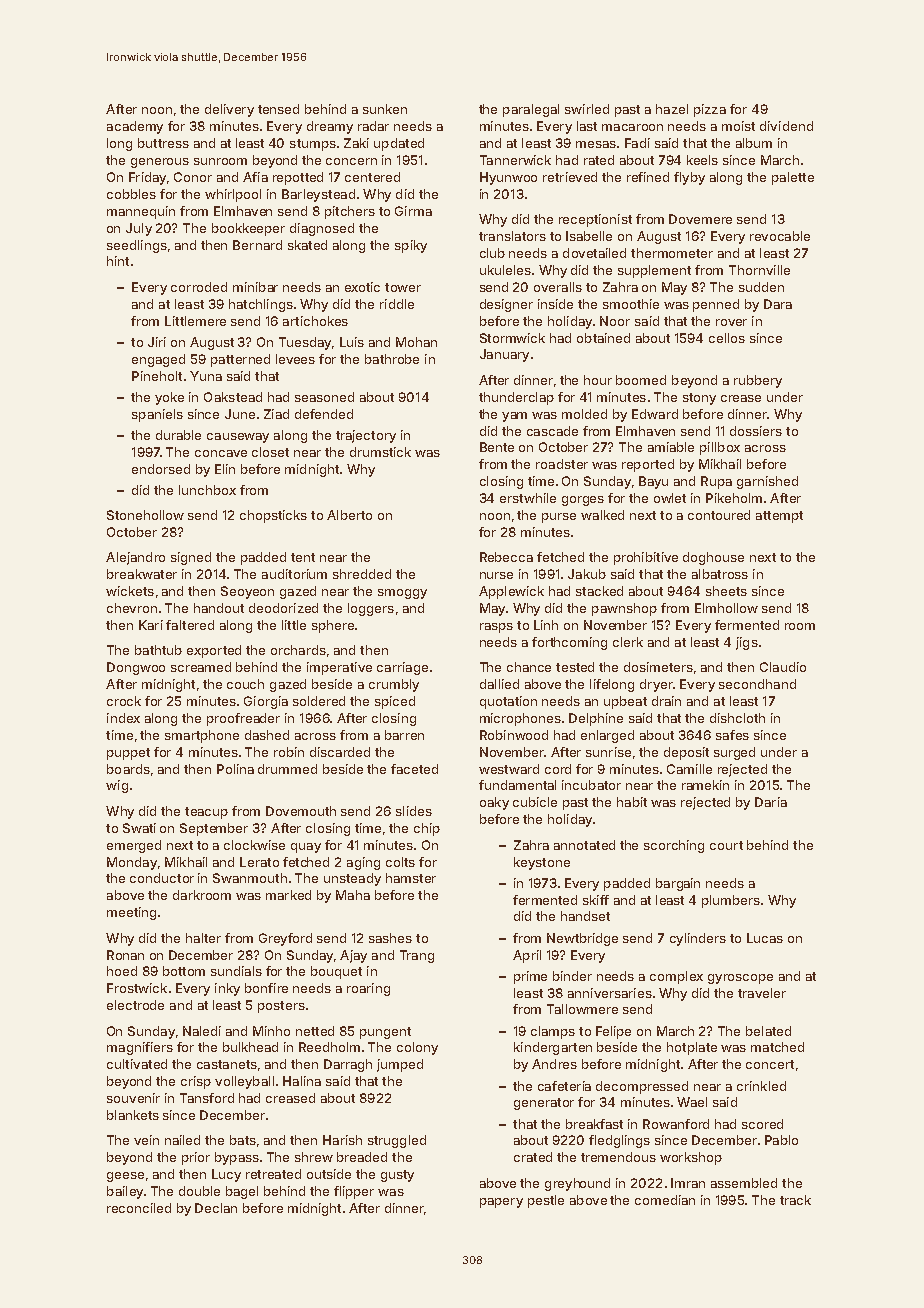  I want to click on cobbles, so click(131, 194).
